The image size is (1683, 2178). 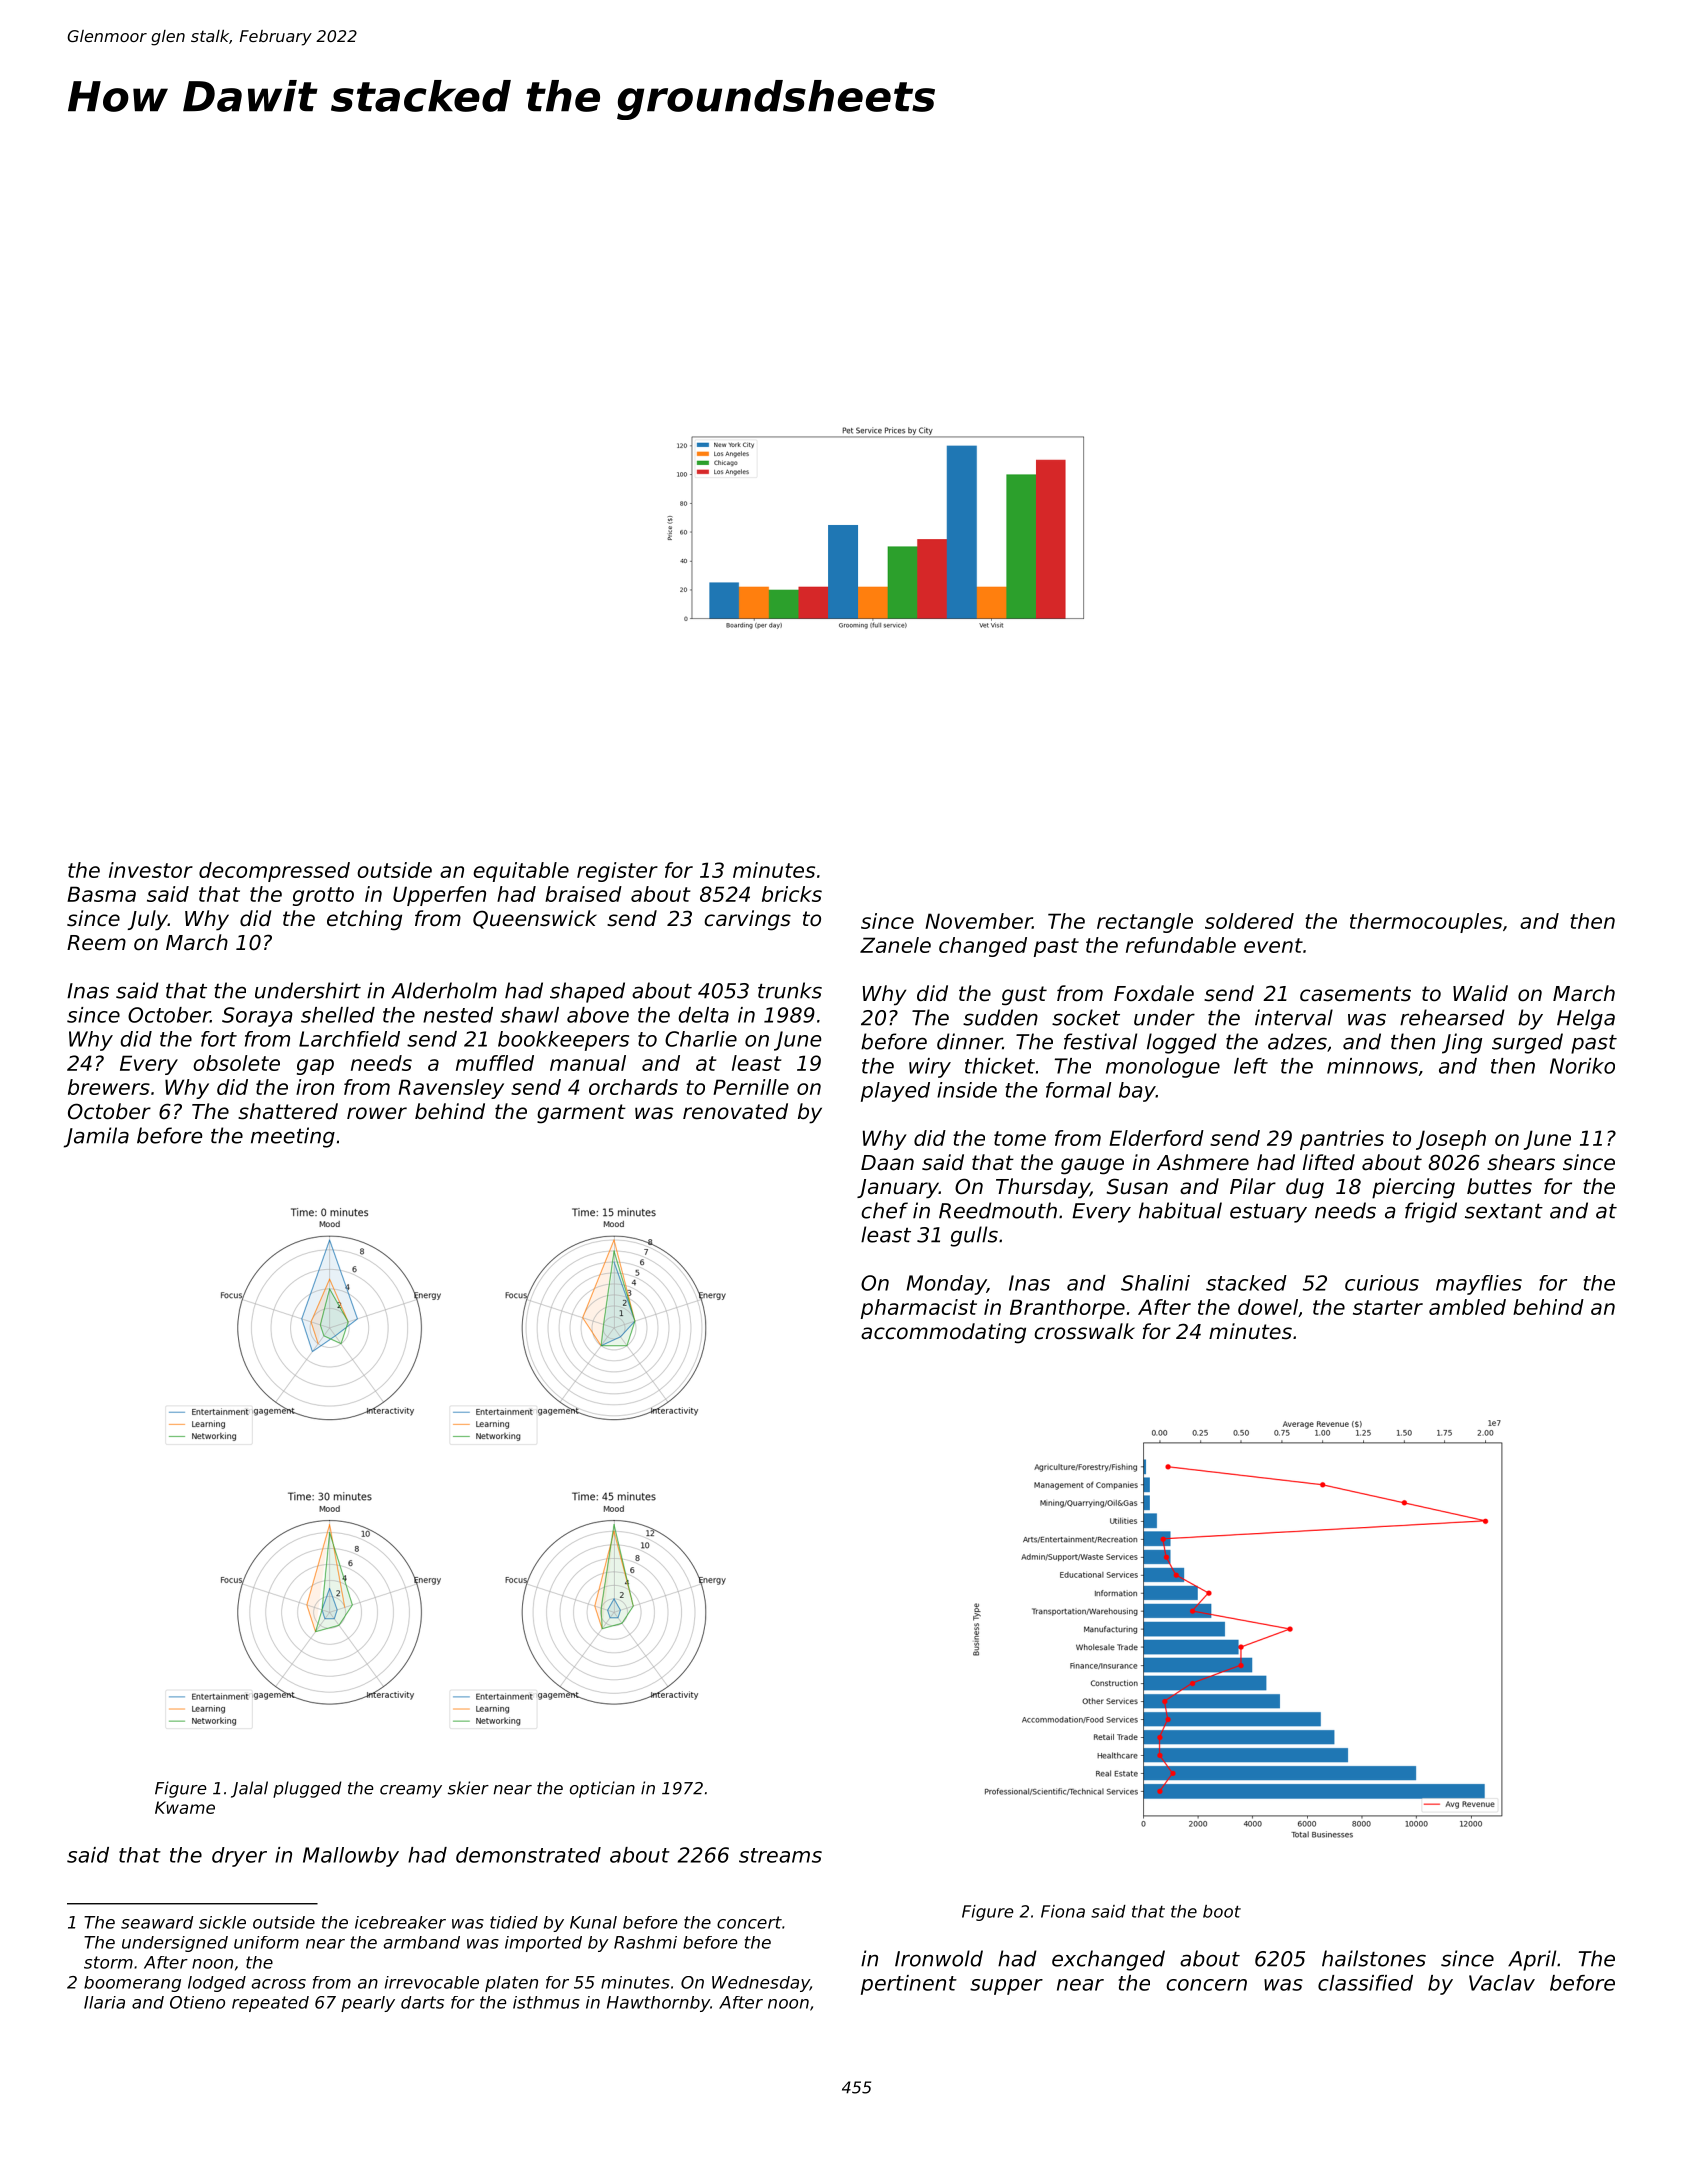 I want to click on trunks, so click(x=790, y=990).
